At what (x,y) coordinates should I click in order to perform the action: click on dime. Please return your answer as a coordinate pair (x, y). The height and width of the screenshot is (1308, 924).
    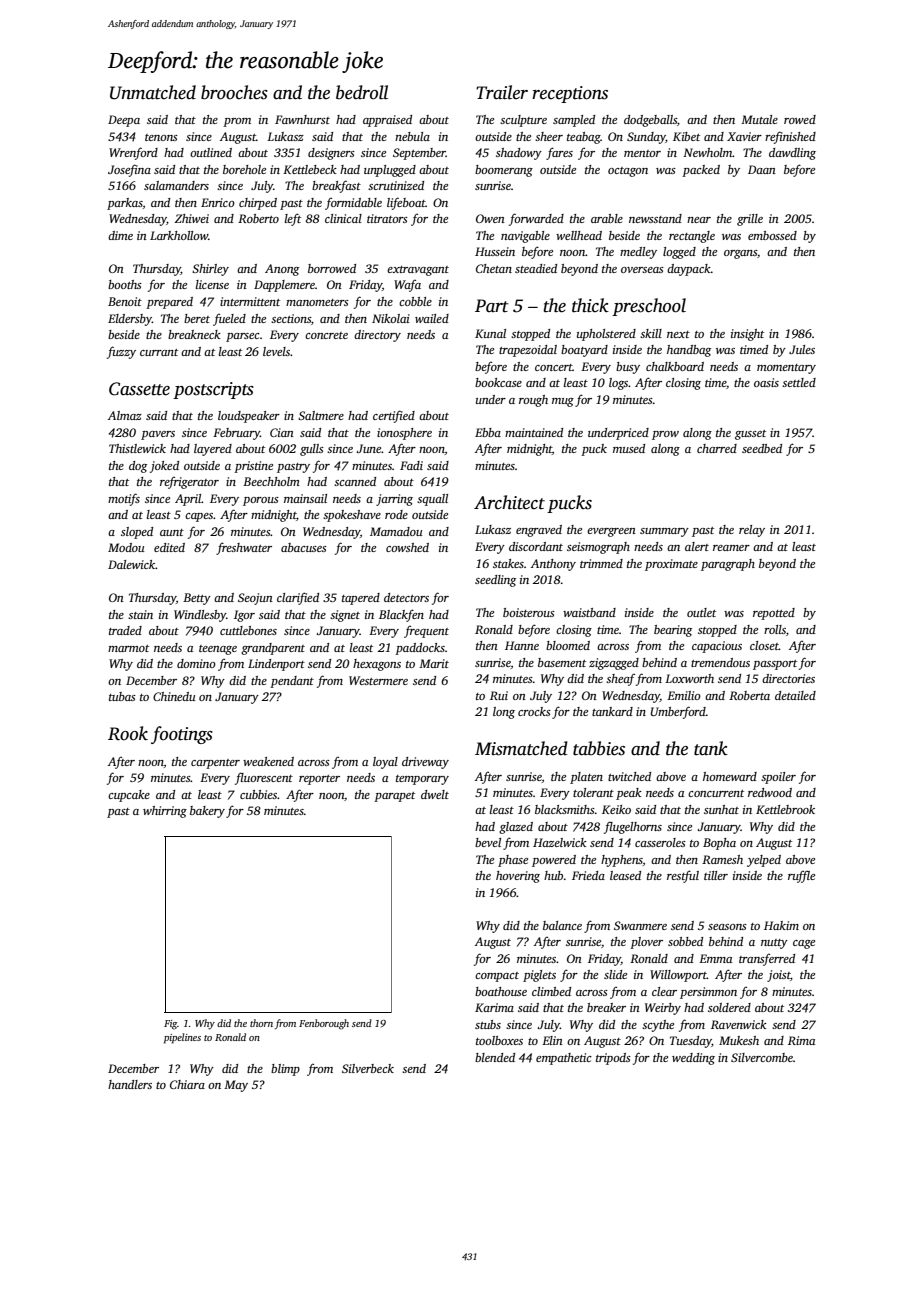
    Looking at the image, I should click on (120, 235).
